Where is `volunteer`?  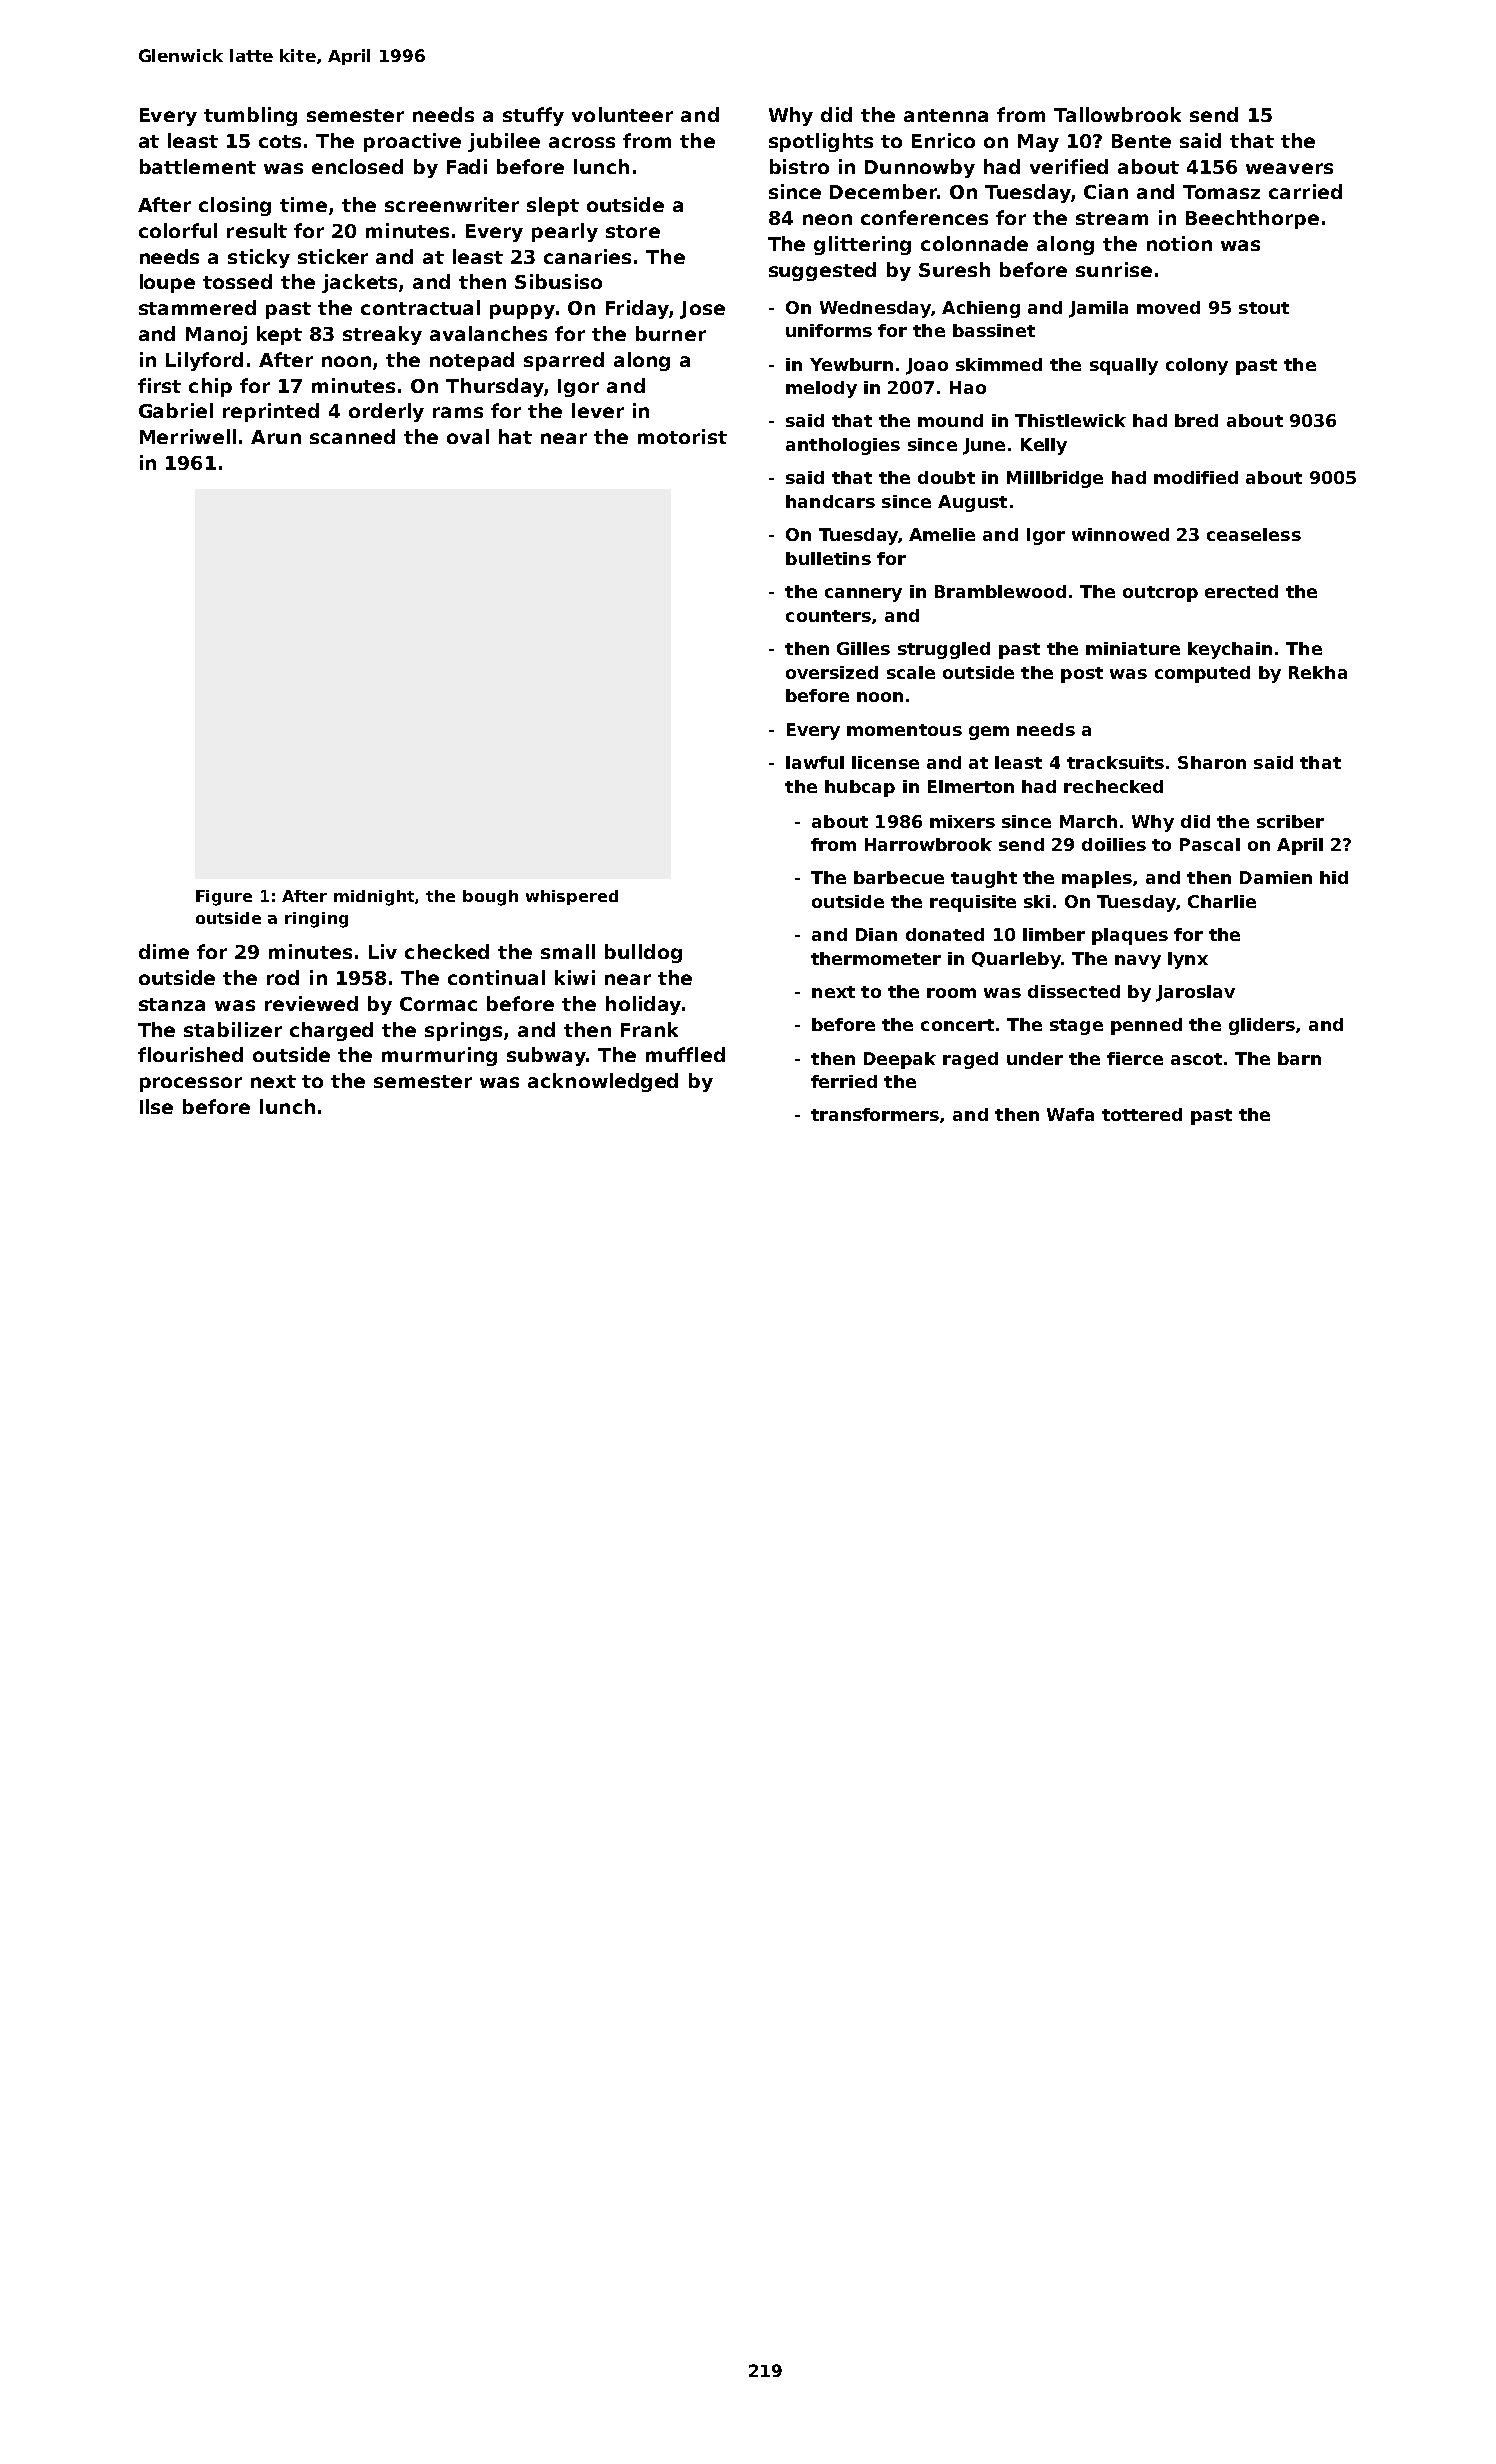 volunteer is located at coordinates (622, 114).
